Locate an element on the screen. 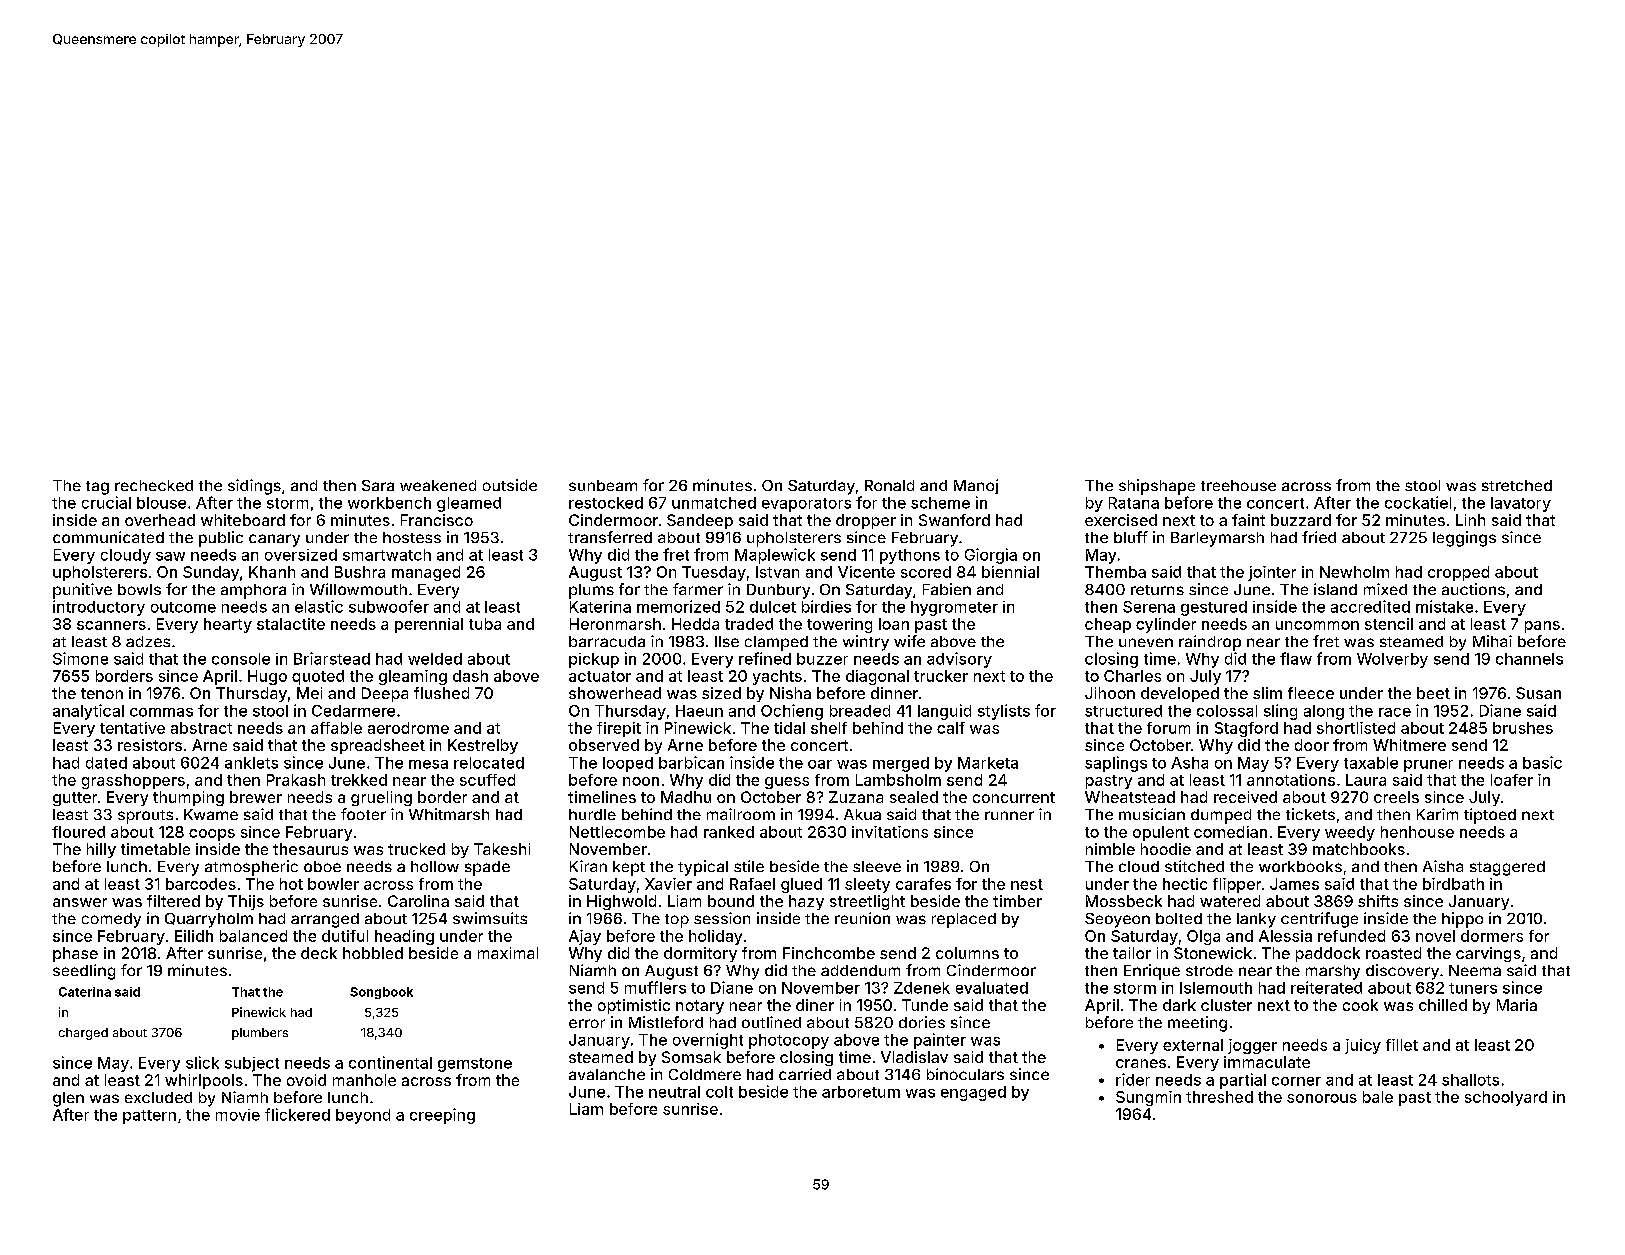 The image size is (1625, 1255). Giorgia is located at coordinates (991, 556).
